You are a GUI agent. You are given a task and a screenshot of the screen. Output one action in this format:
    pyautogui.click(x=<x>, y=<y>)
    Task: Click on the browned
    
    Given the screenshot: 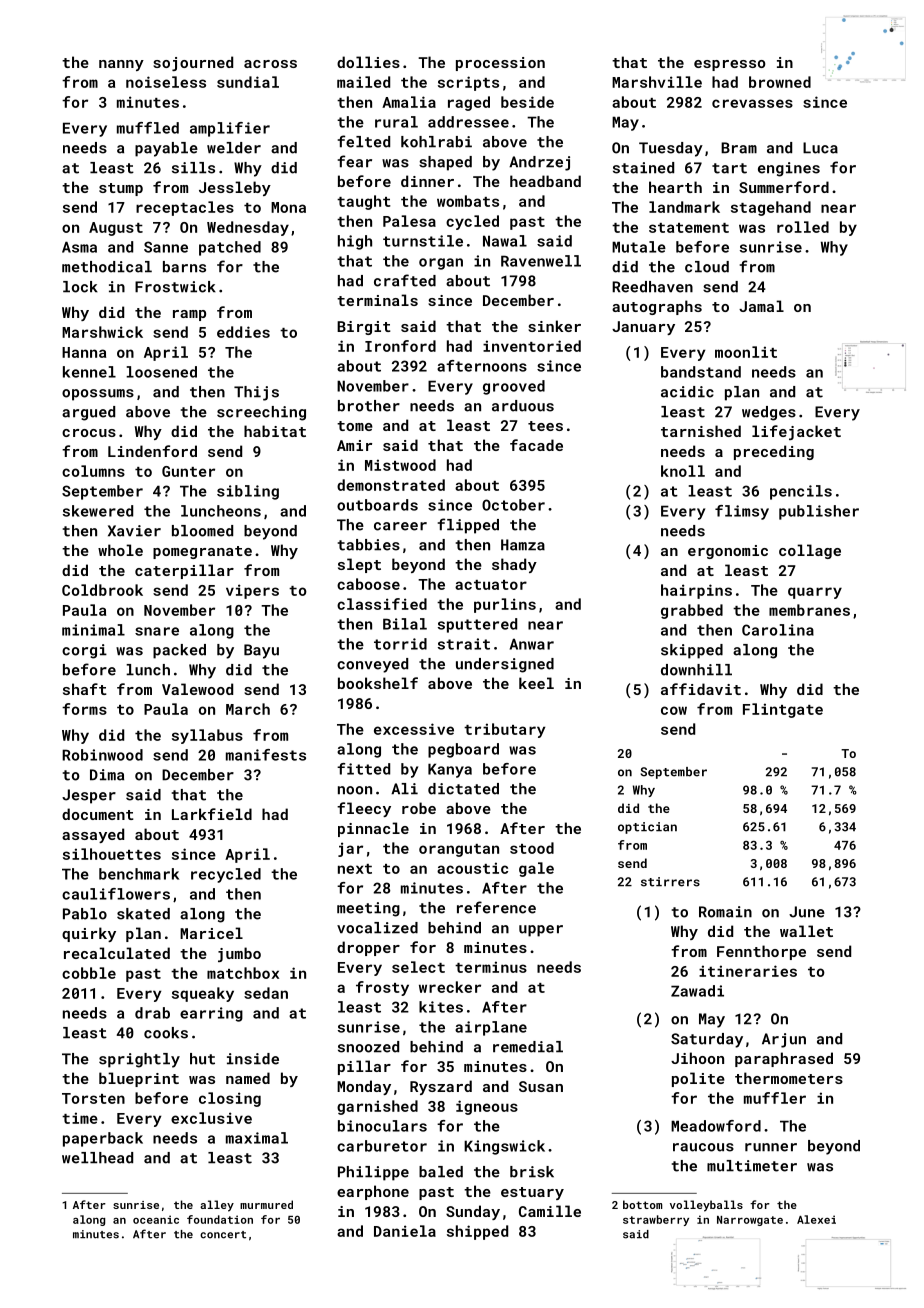 What is the action you would take?
    pyautogui.click(x=780, y=82)
